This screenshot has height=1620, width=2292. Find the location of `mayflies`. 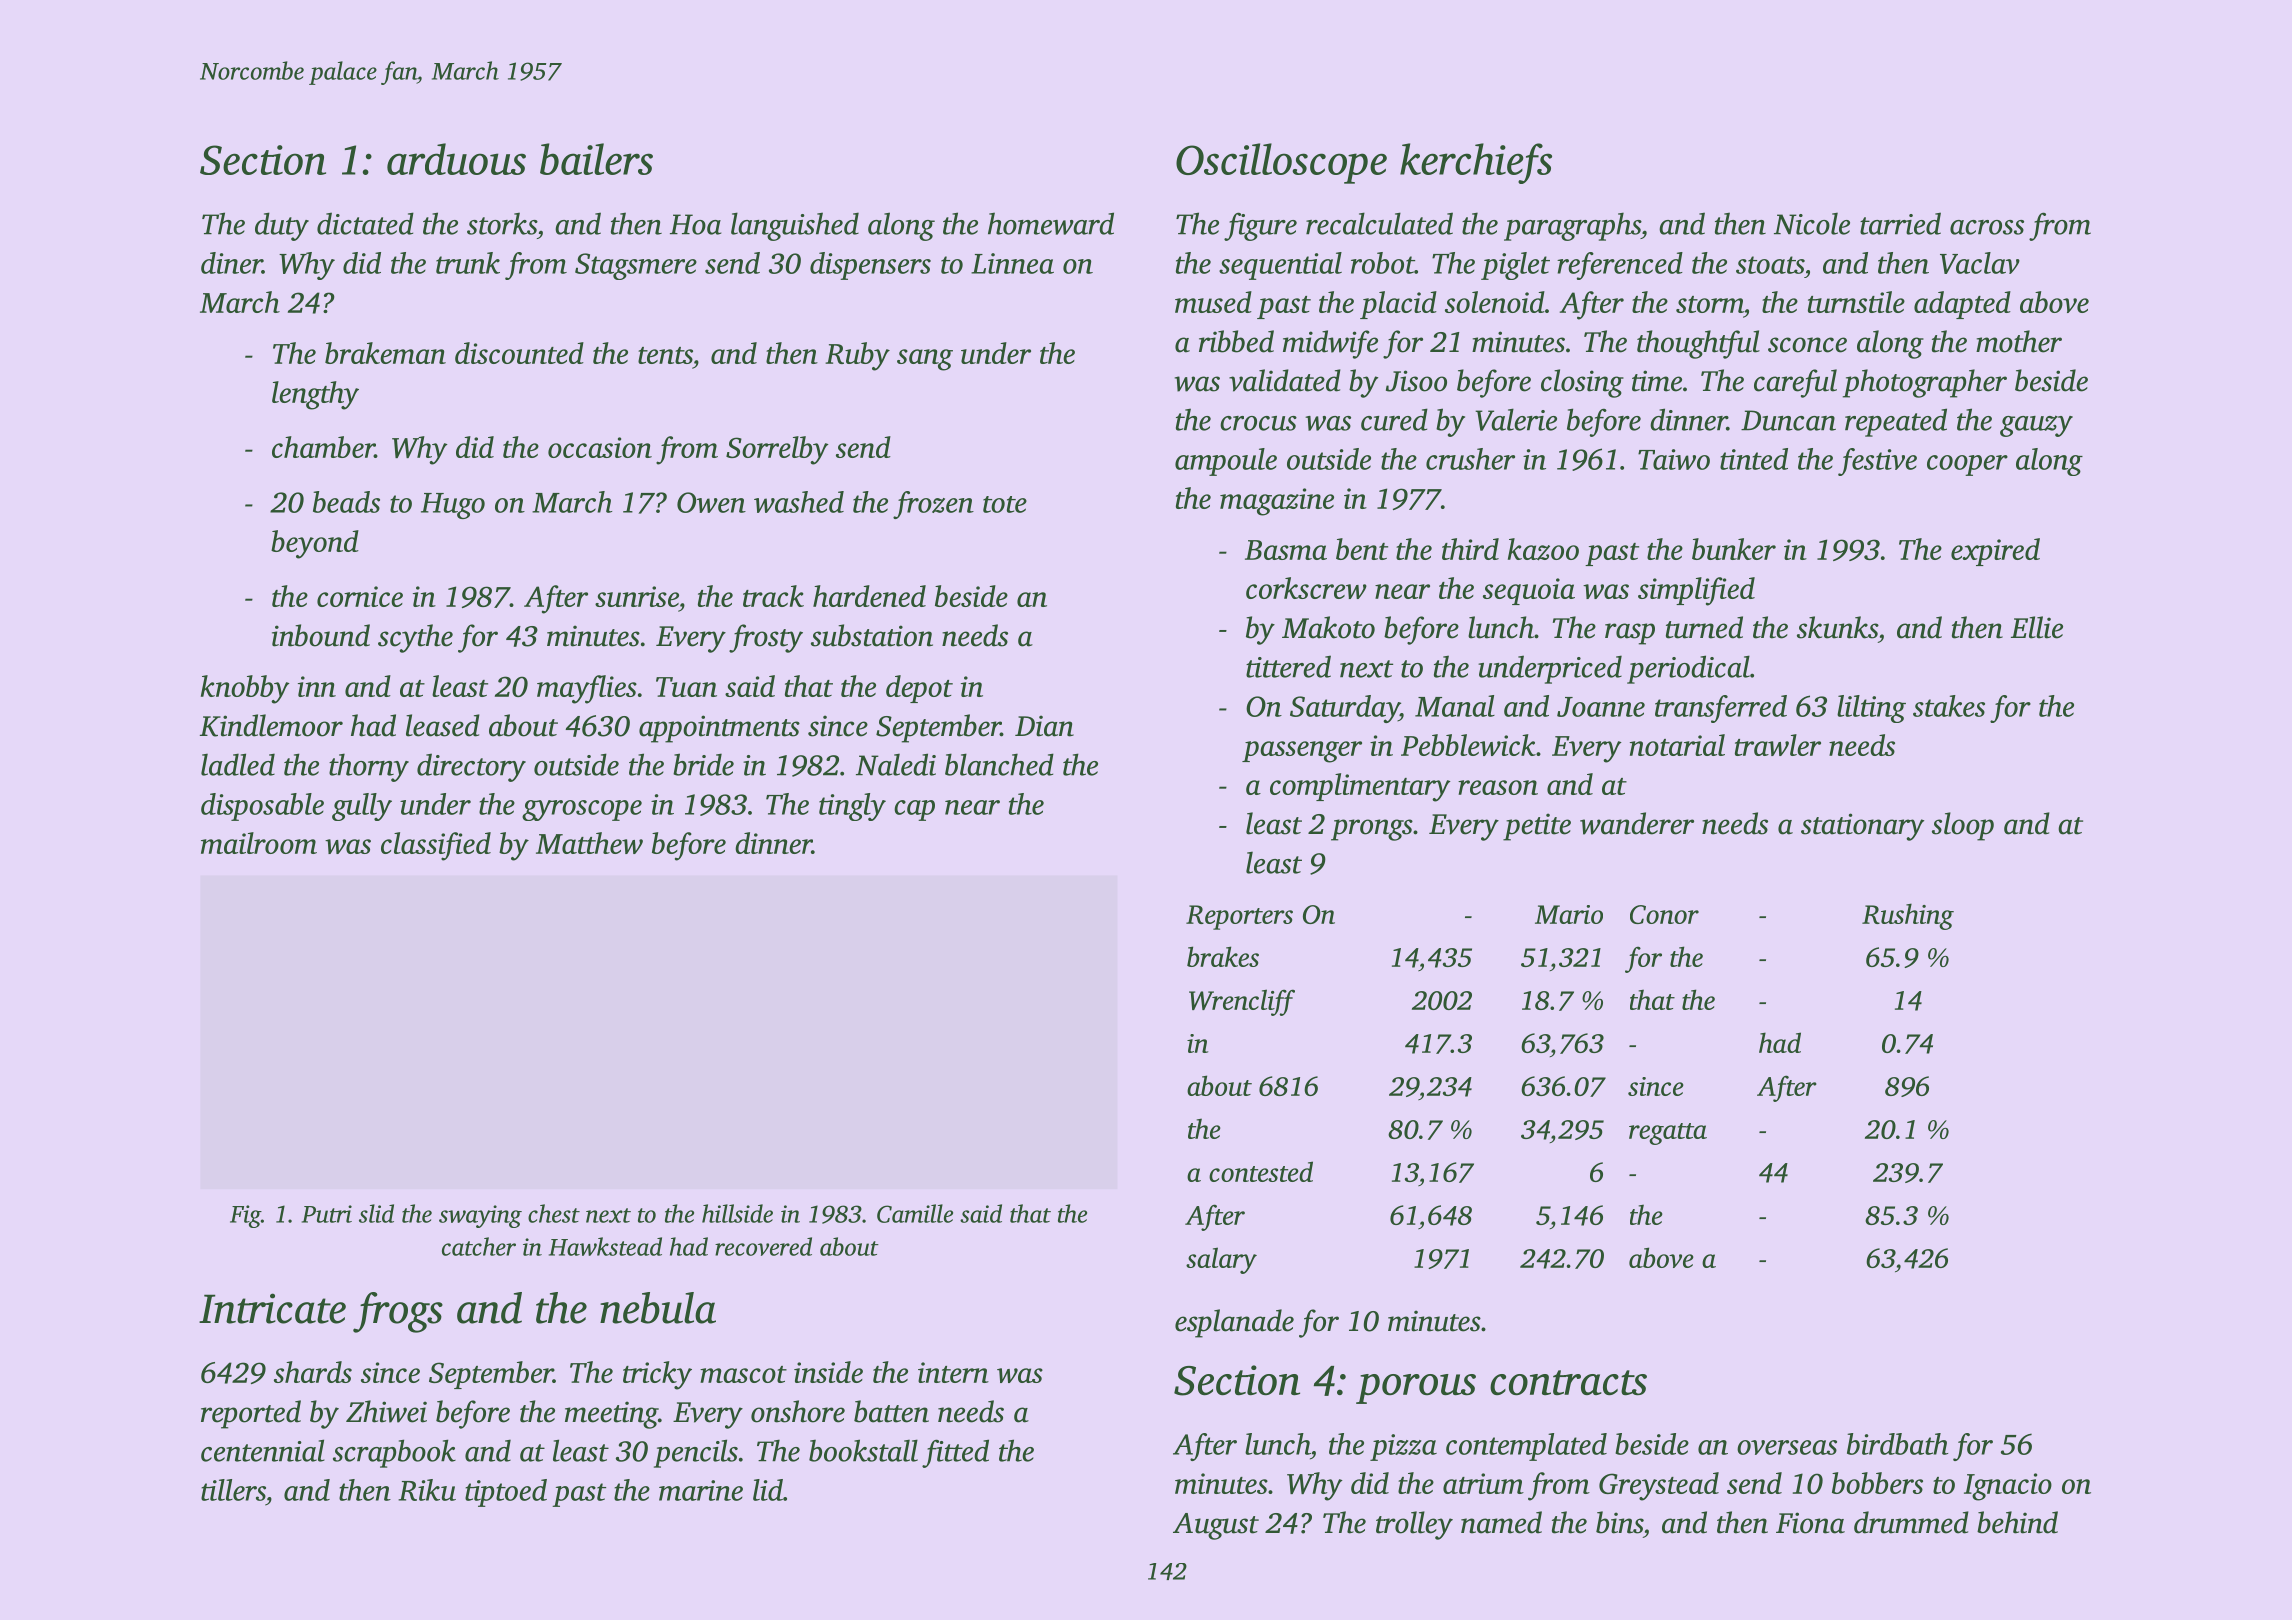

mayflies is located at coordinates (587, 689).
